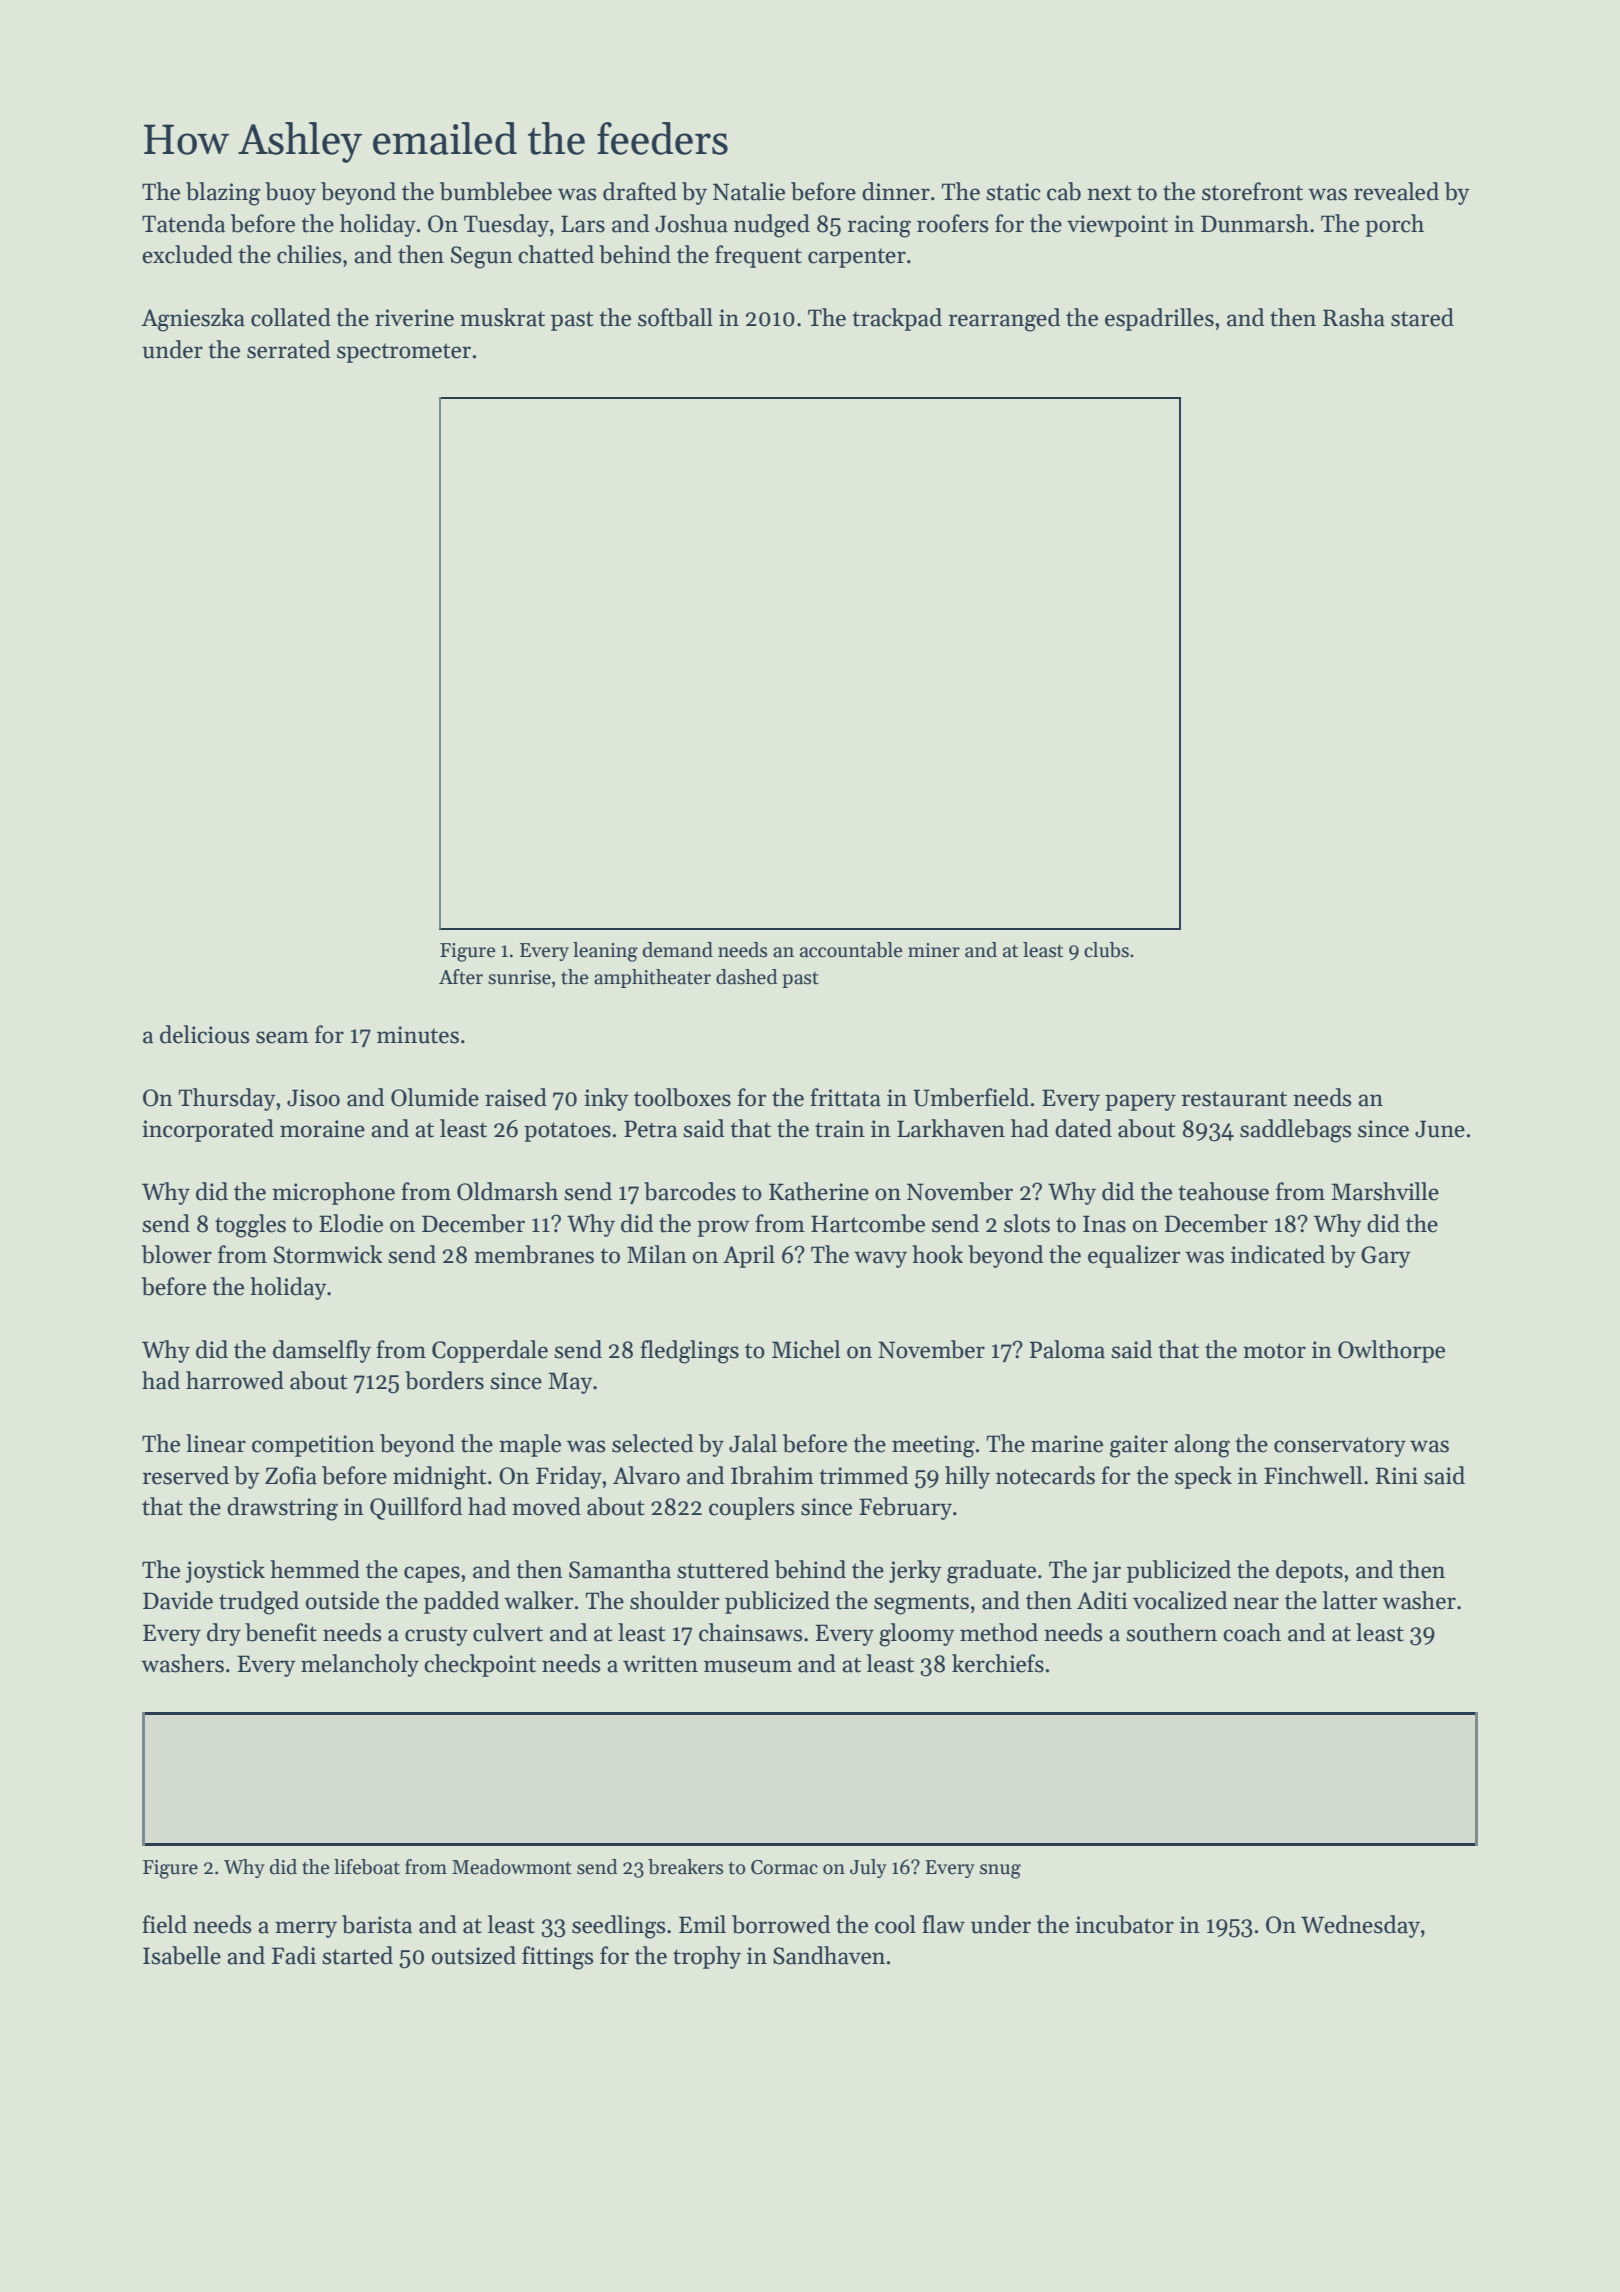  What do you see at coordinates (182, 1955) in the image?
I see `Isabelle` at bounding box center [182, 1955].
